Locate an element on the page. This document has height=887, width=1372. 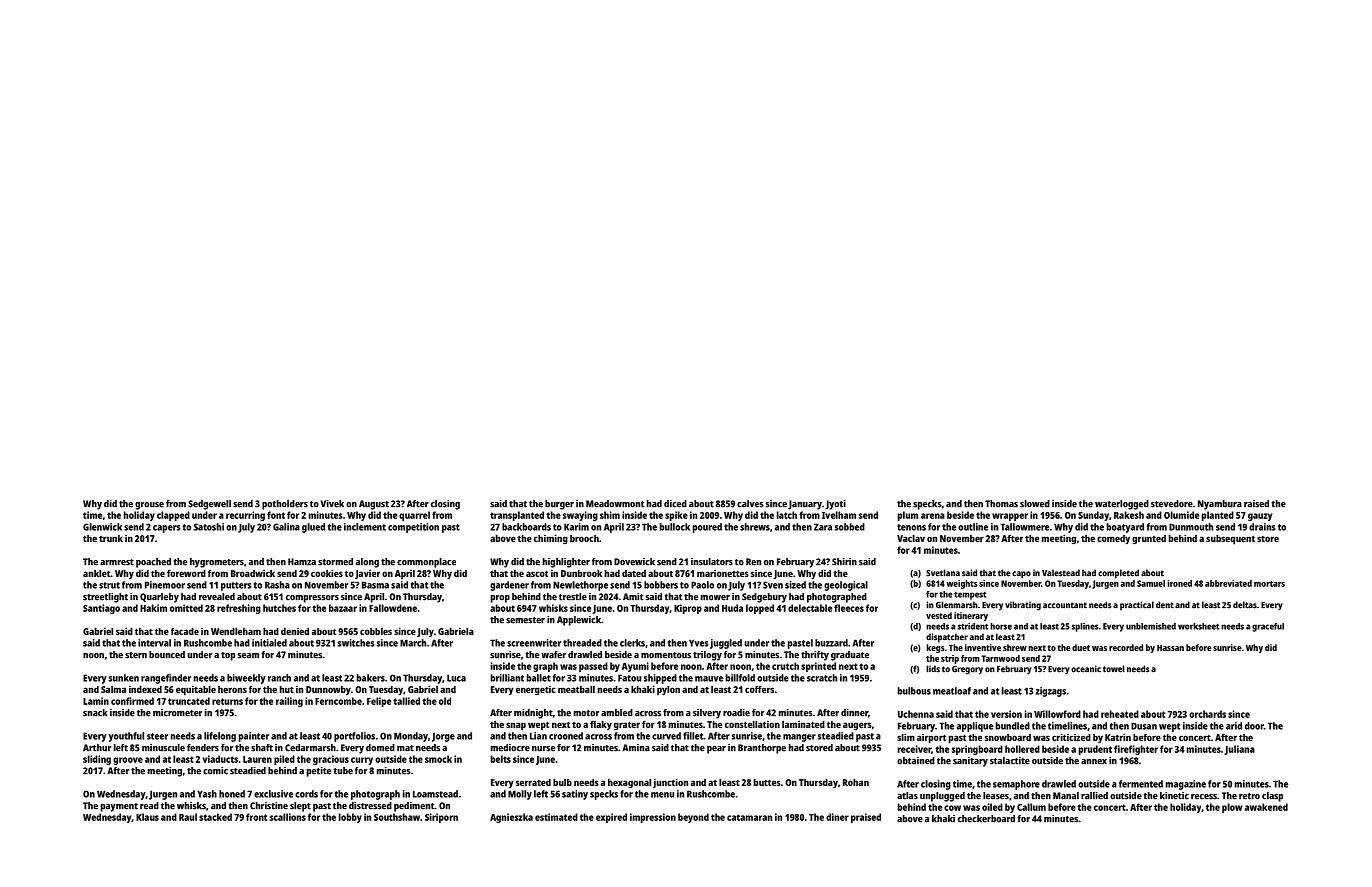
lobby is located at coordinates (350, 818).
